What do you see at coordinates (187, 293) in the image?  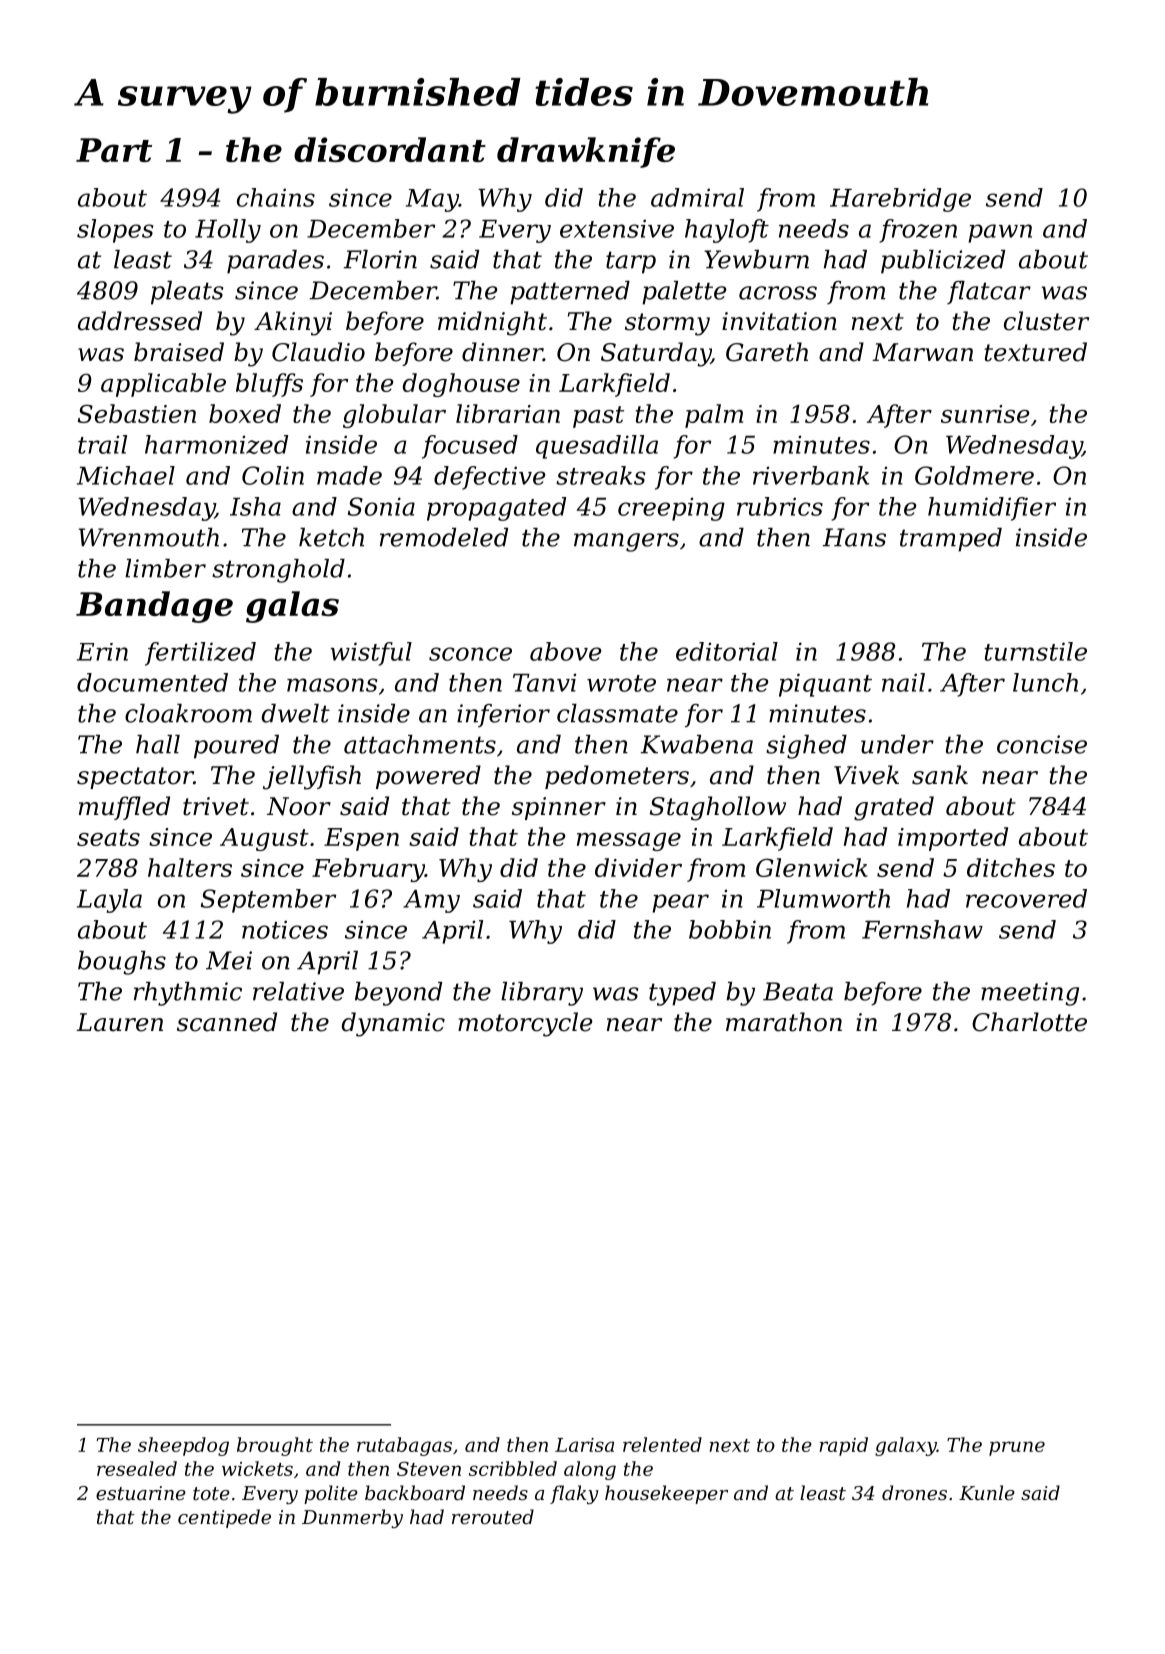 I see `pleats` at bounding box center [187, 293].
